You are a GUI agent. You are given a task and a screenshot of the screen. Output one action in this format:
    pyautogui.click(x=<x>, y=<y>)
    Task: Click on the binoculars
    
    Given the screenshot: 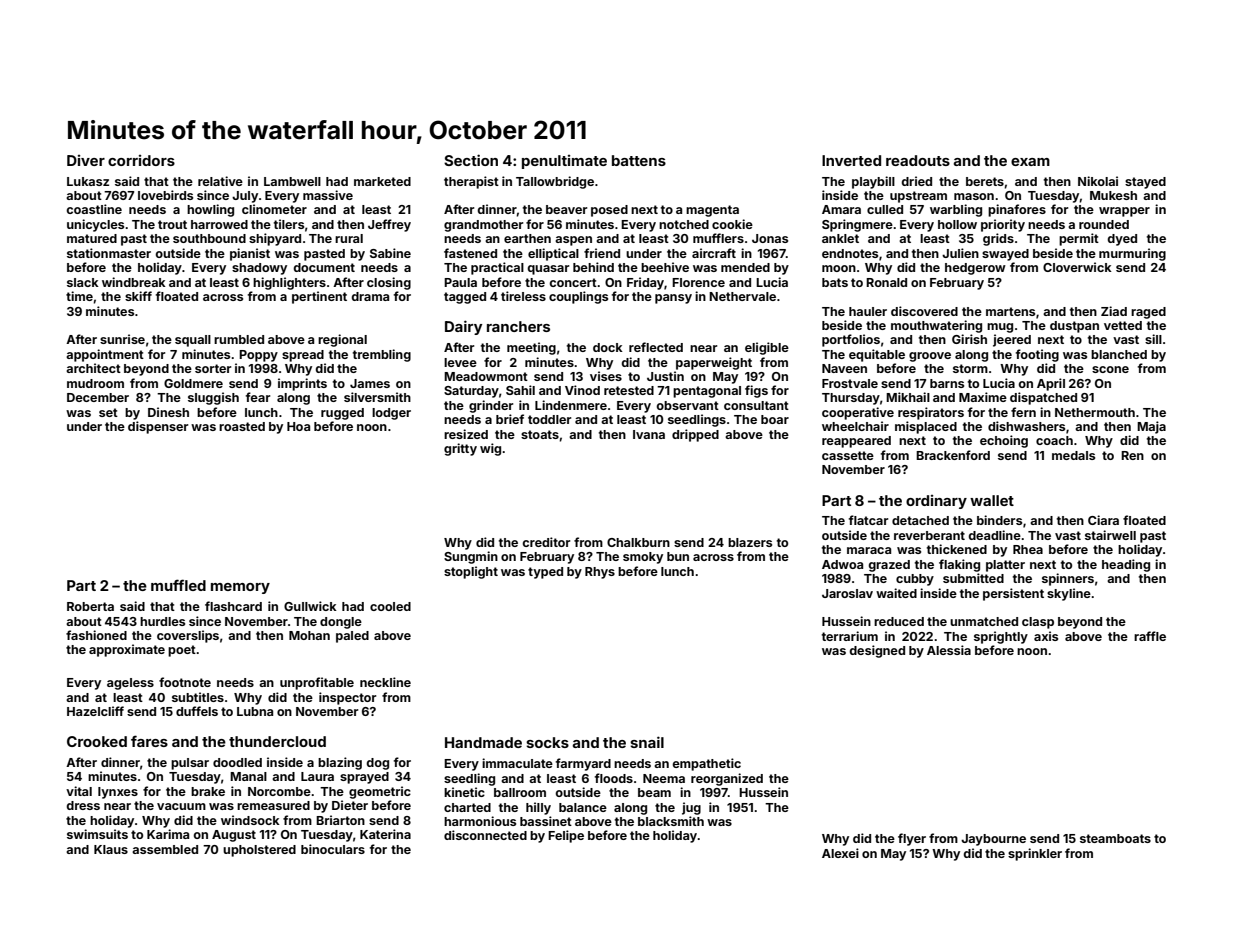 What is the action you would take?
    pyautogui.click(x=333, y=849)
